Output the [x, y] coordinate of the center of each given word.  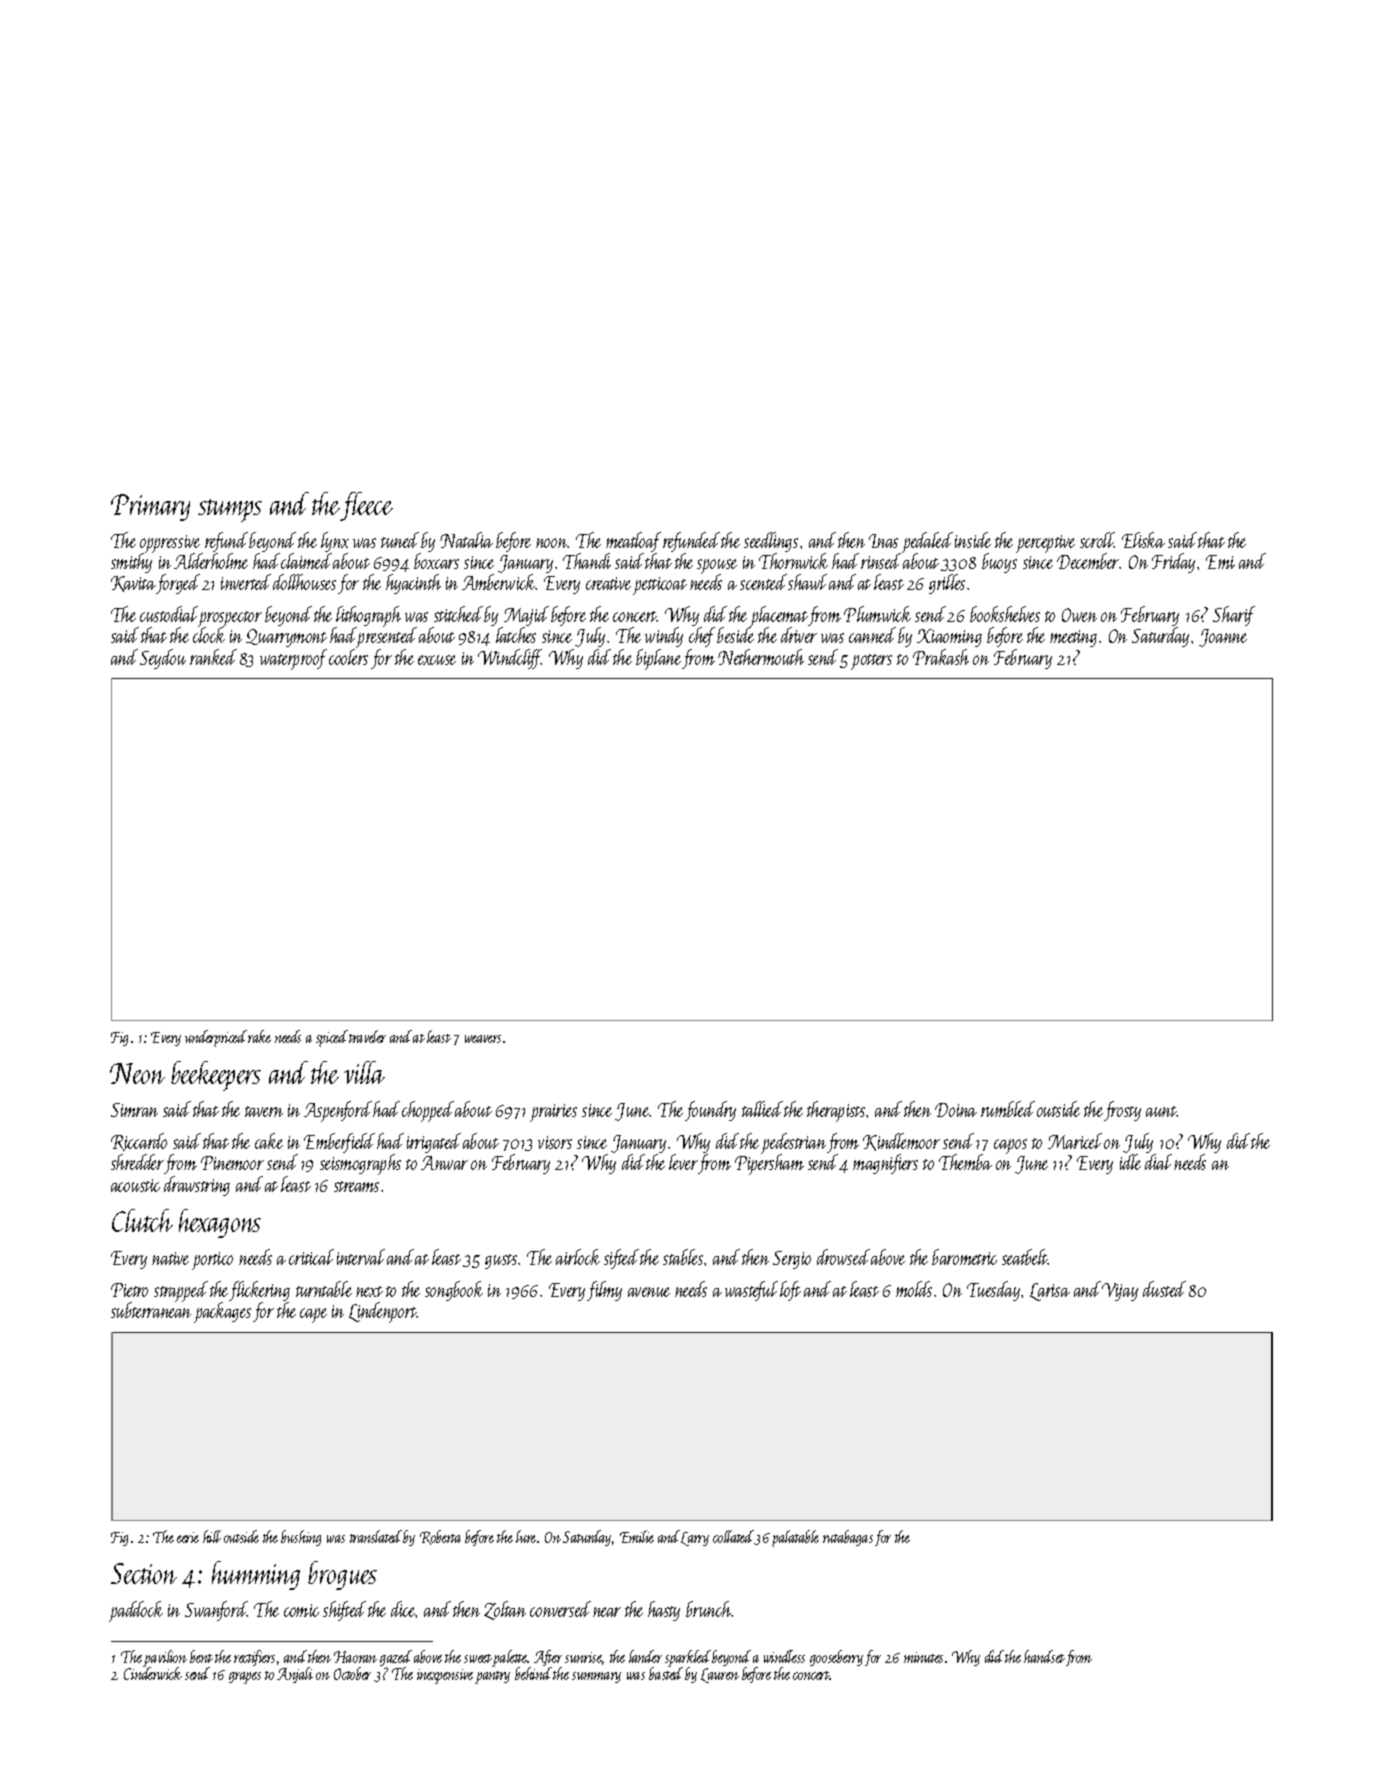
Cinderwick [153, 1674]
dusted [1164, 1289]
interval [361, 1257]
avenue [649, 1292]
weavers [483, 1039]
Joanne [1223, 638]
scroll [1097, 540]
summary [596, 1677]
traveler [367, 1036]
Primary [150, 507]
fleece [367, 506]
